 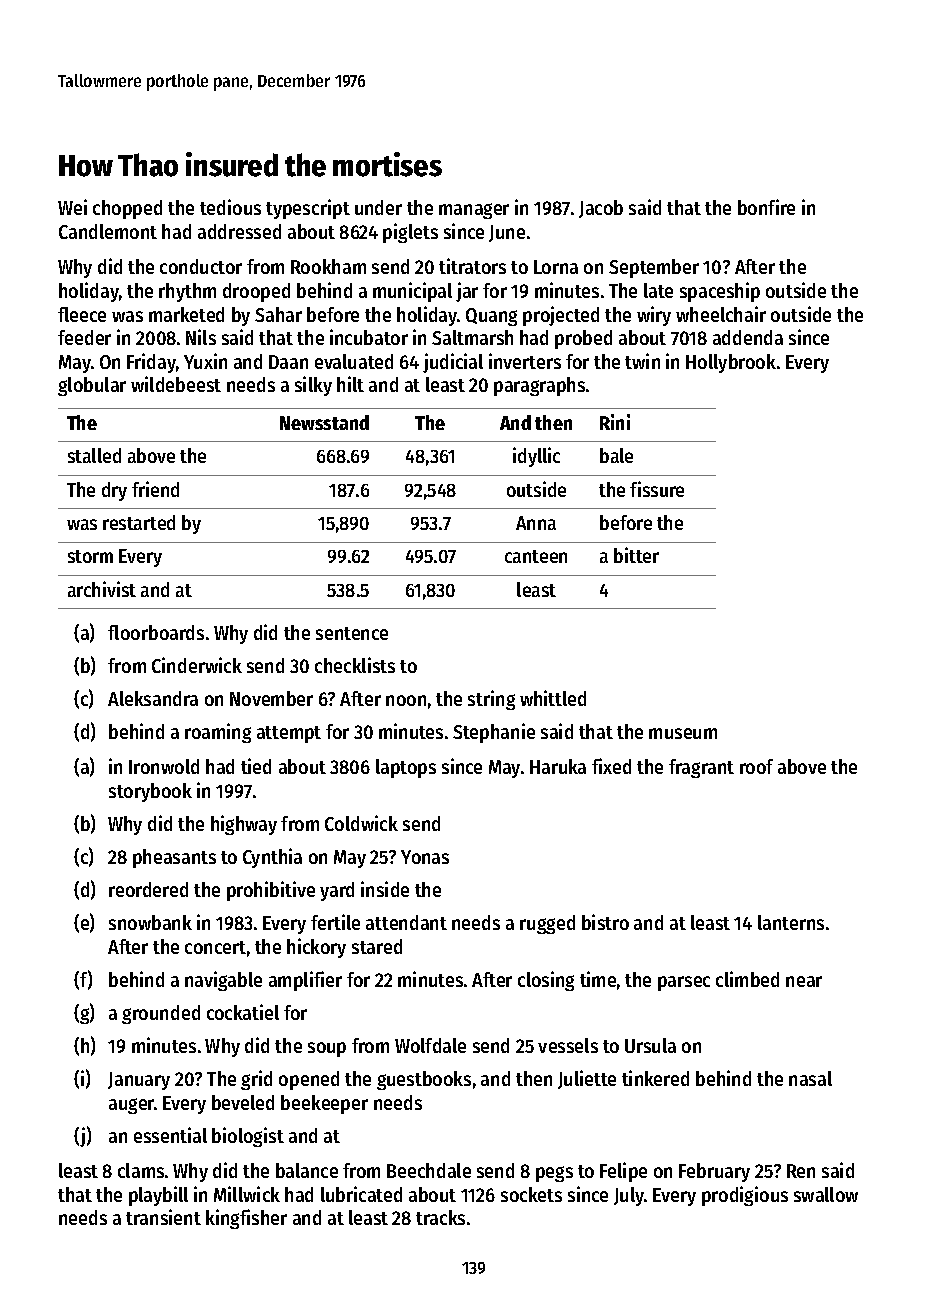 What do you see at coordinates (72, 207) in the screenshot?
I see `Wei` at bounding box center [72, 207].
